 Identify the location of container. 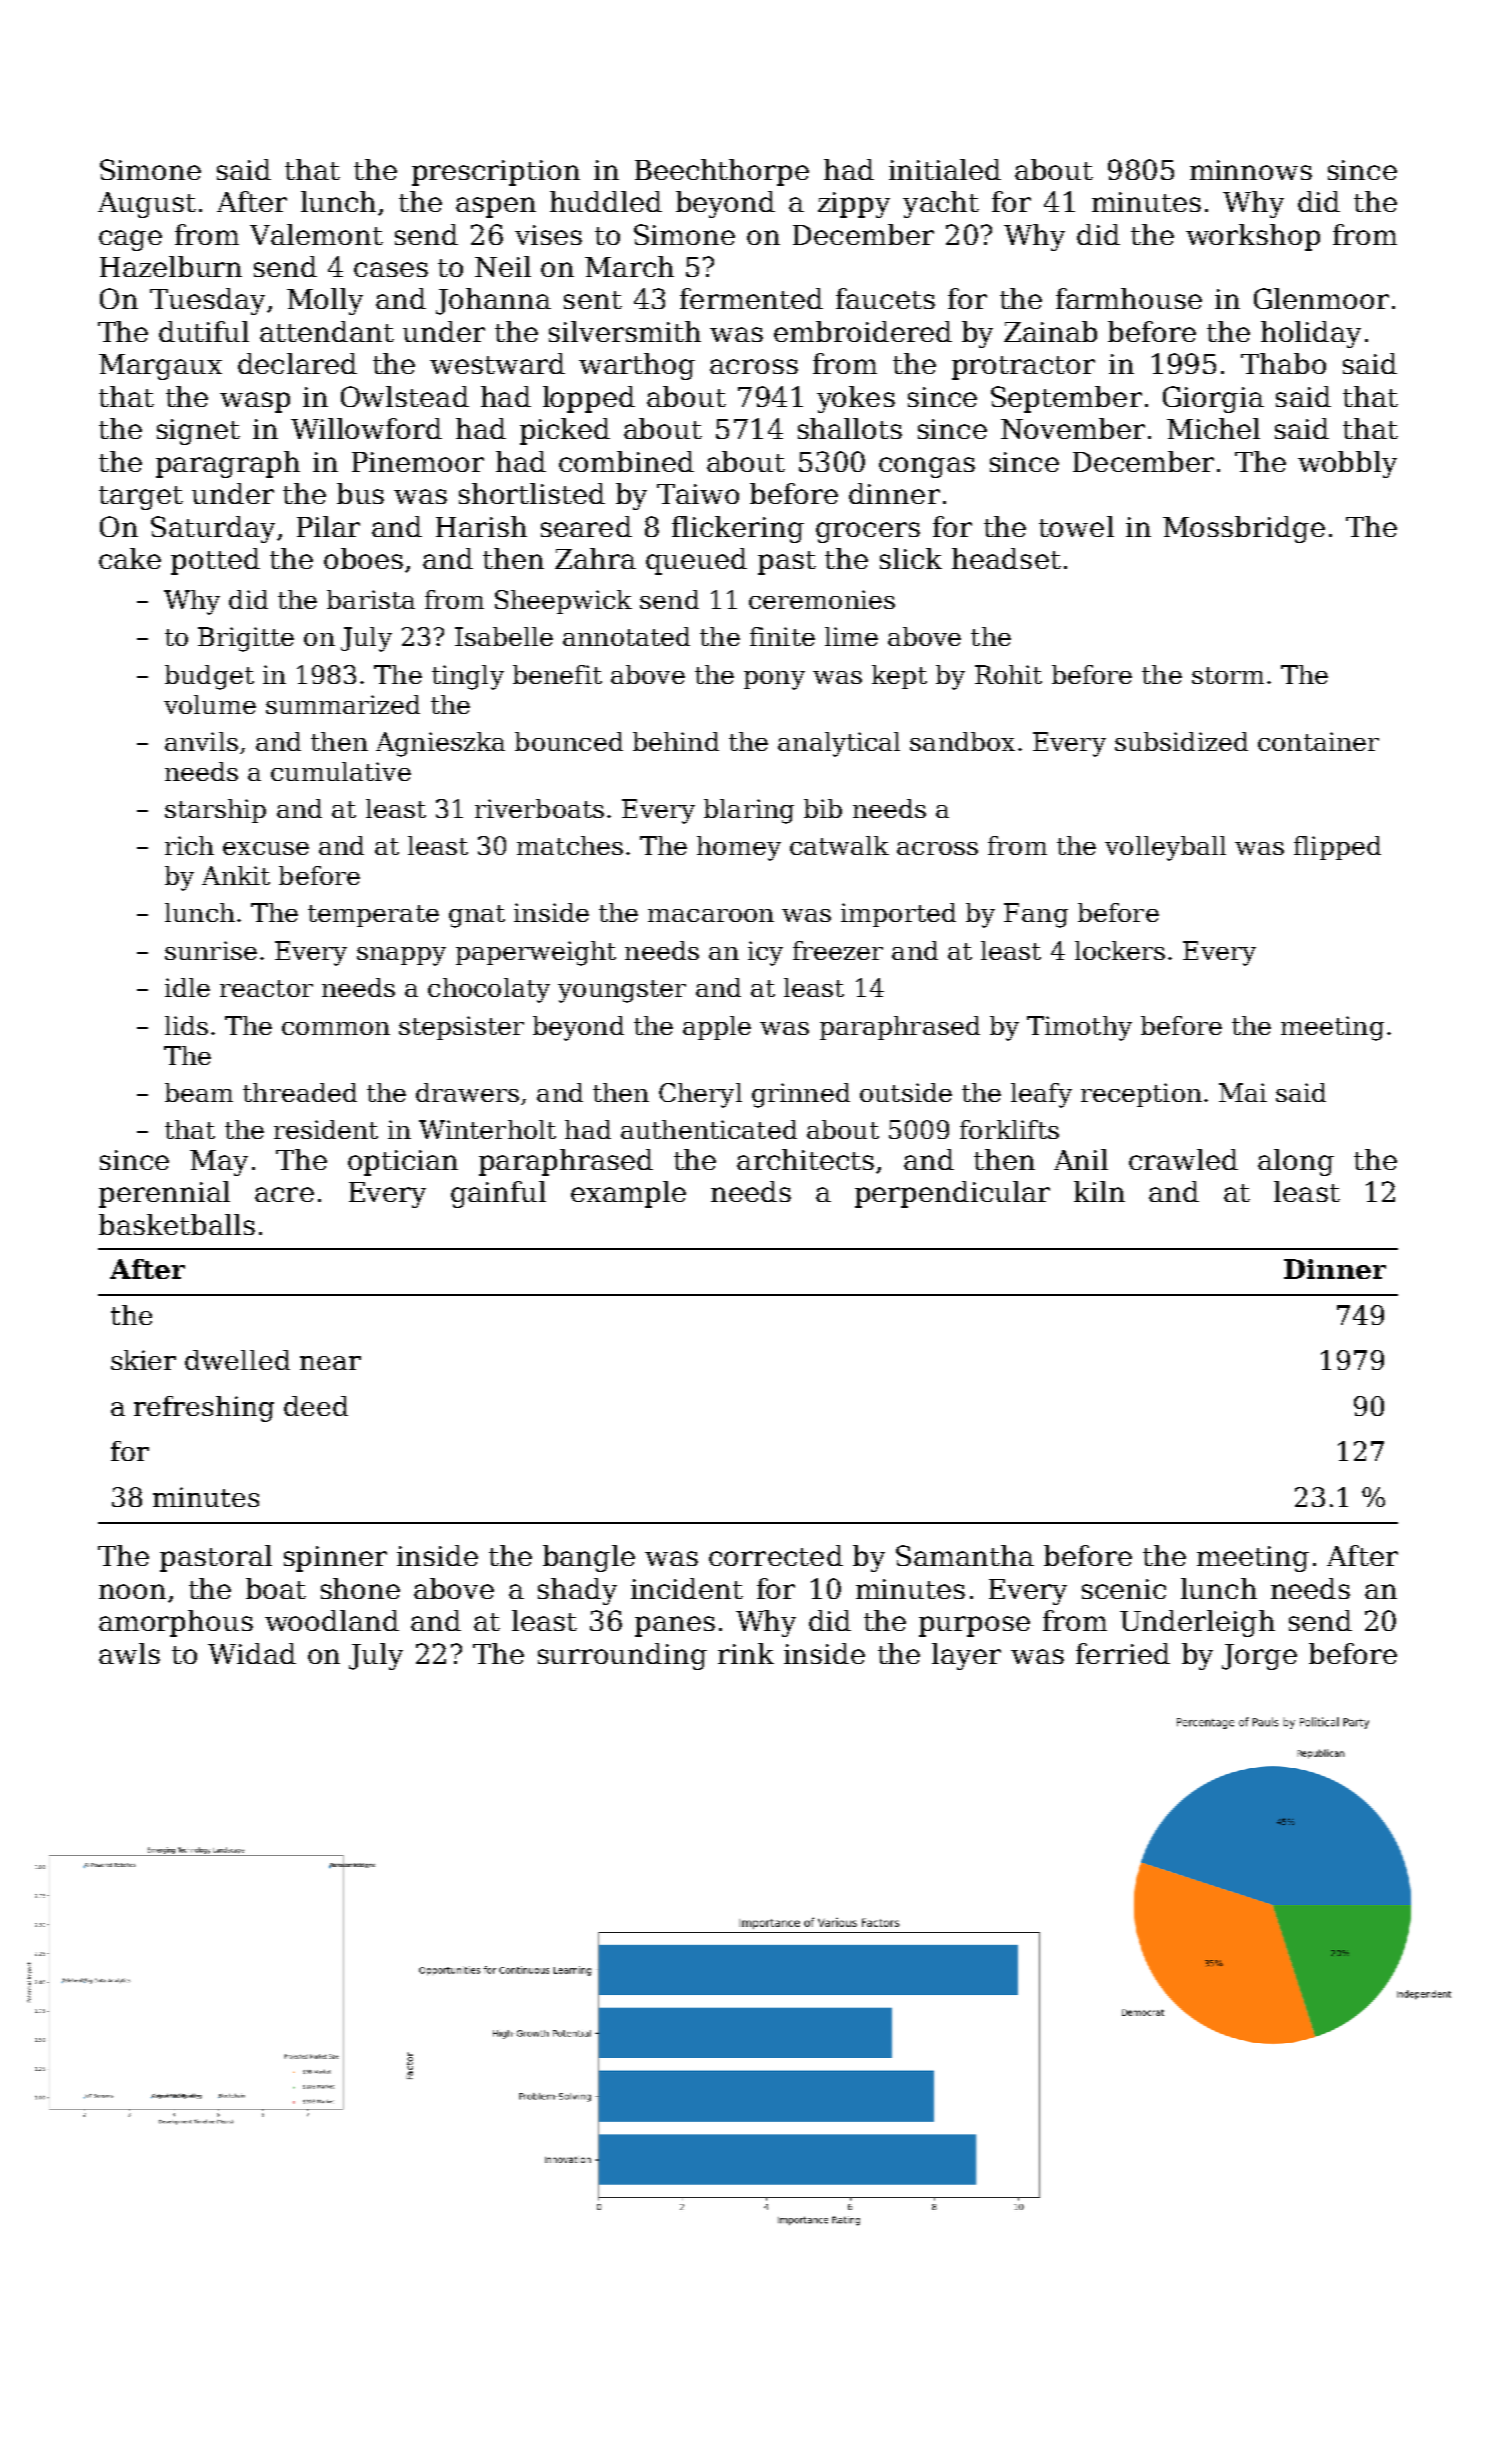
(1318, 741).
